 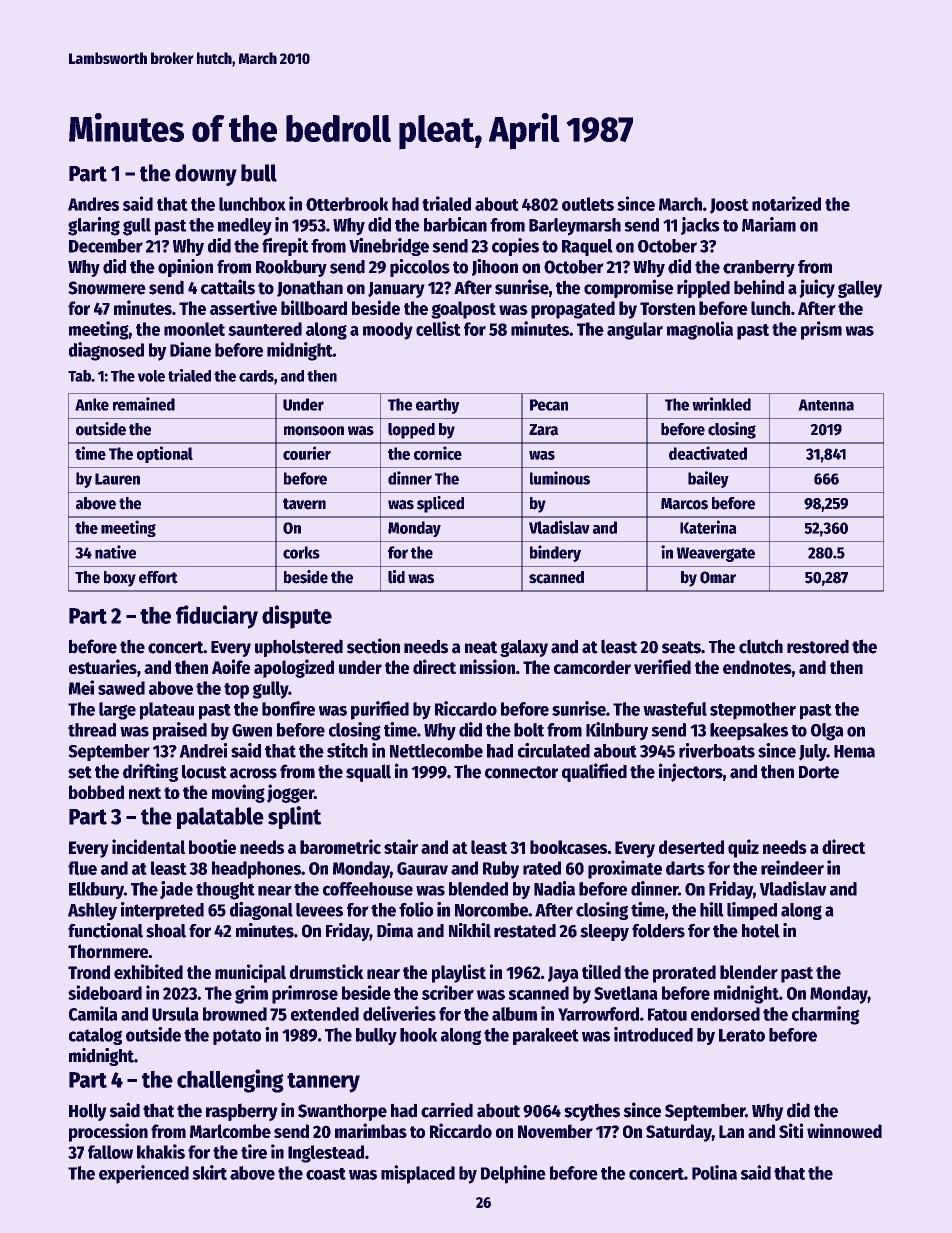 What do you see at coordinates (714, 1172) in the page?
I see `Polina` at bounding box center [714, 1172].
